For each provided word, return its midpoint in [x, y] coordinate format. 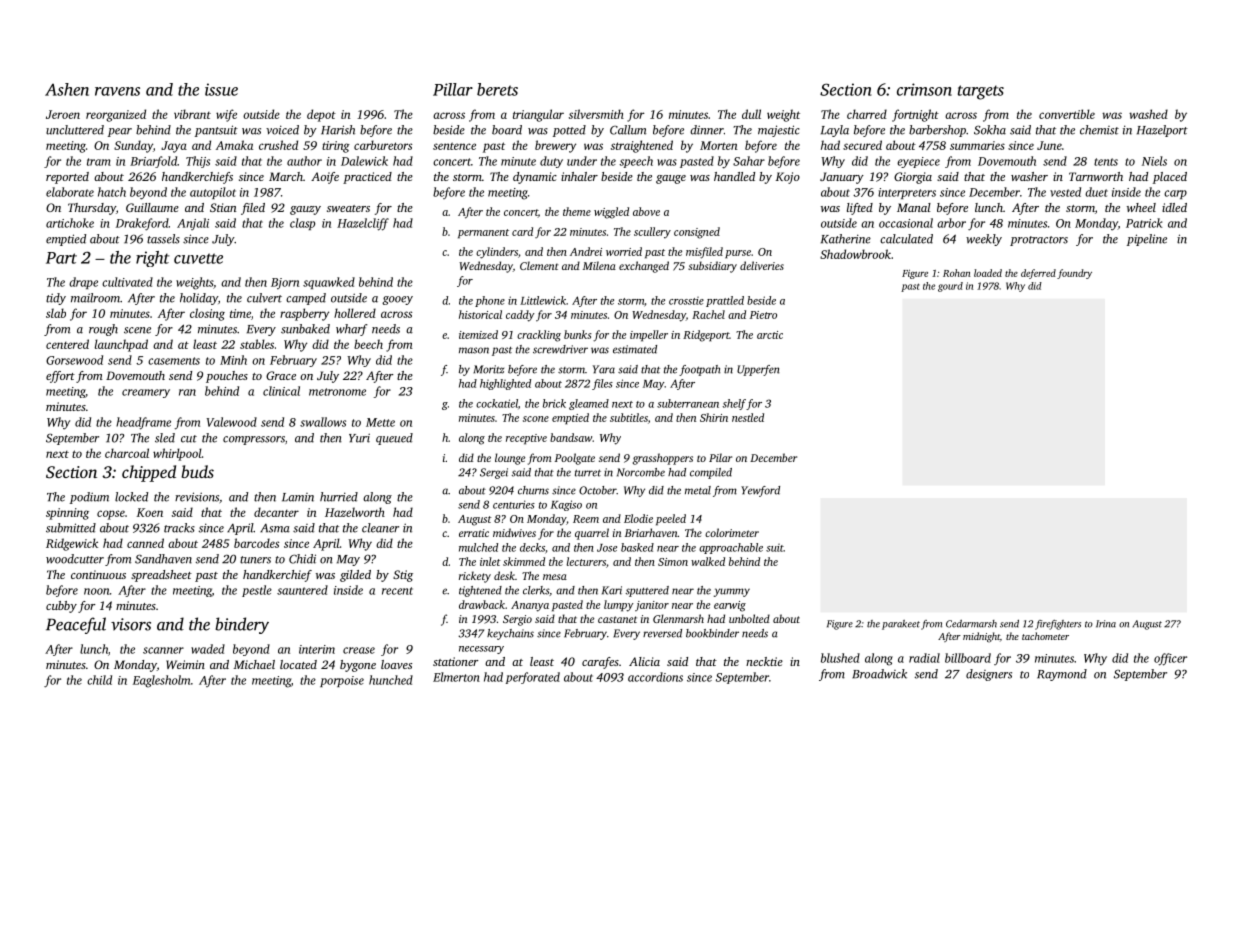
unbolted [749, 618]
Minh [233, 360]
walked [708, 561]
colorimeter [732, 532]
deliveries [762, 265]
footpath [699, 370]
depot [321, 115]
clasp [302, 224]
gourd [950, 287]
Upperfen [758, 370]
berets [497, 89]
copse [111, 515]
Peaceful [76, 625]
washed [1148, 114]
